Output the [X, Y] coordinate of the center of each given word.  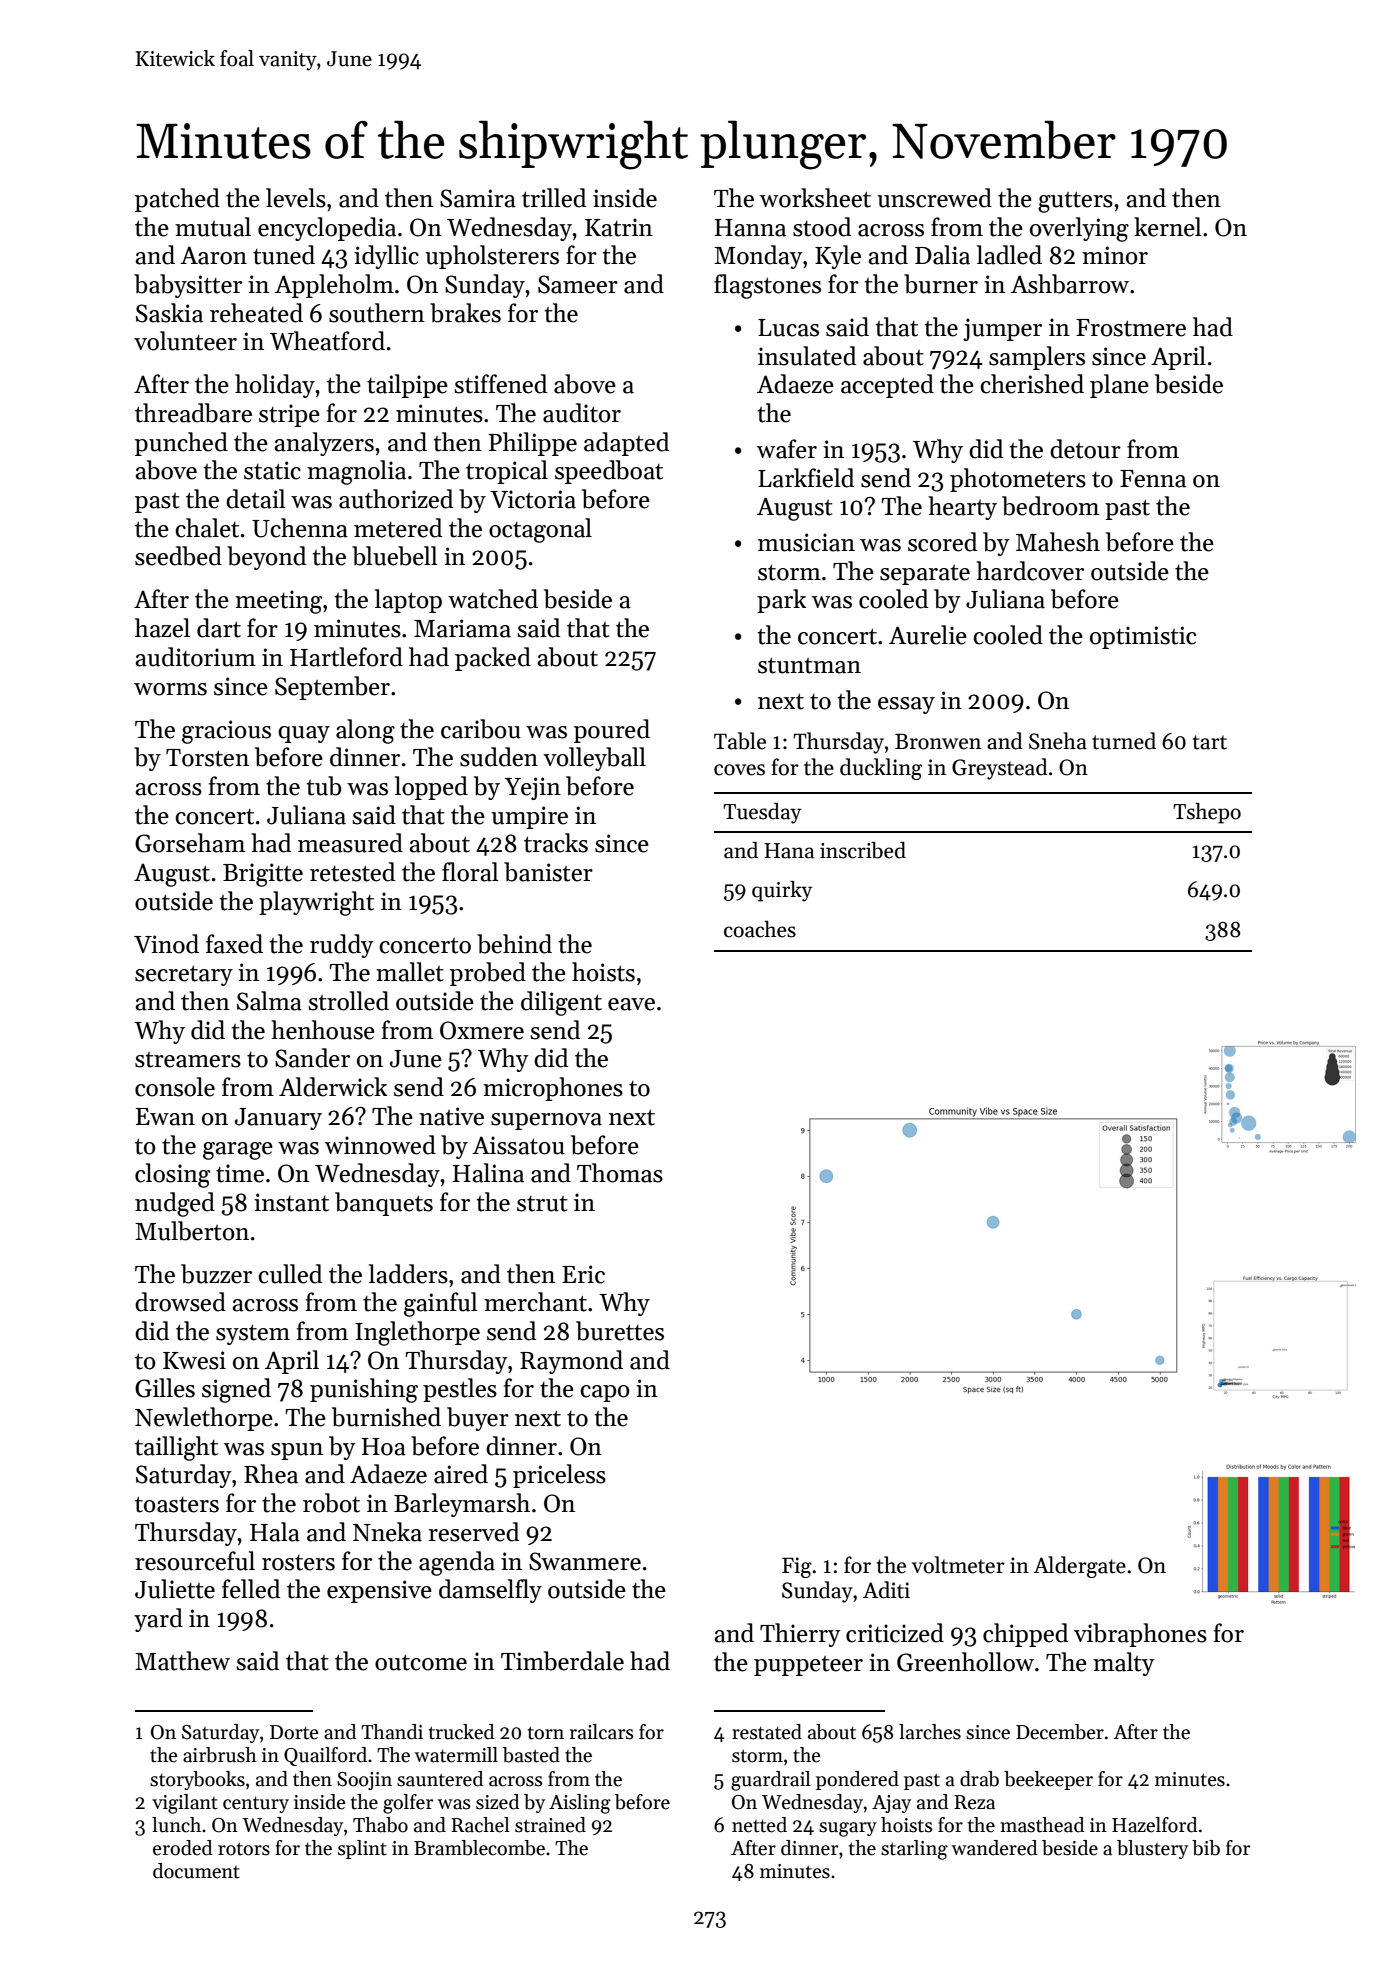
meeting [278, 602]
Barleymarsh [462, 1505]
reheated [256, 313]
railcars [601, 1732]
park [782, 601]
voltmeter [958, 1565]
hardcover [1030, 571]
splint [362, 1849]
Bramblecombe [479, 1848]
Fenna [1153, 479]
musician [806, 542]
